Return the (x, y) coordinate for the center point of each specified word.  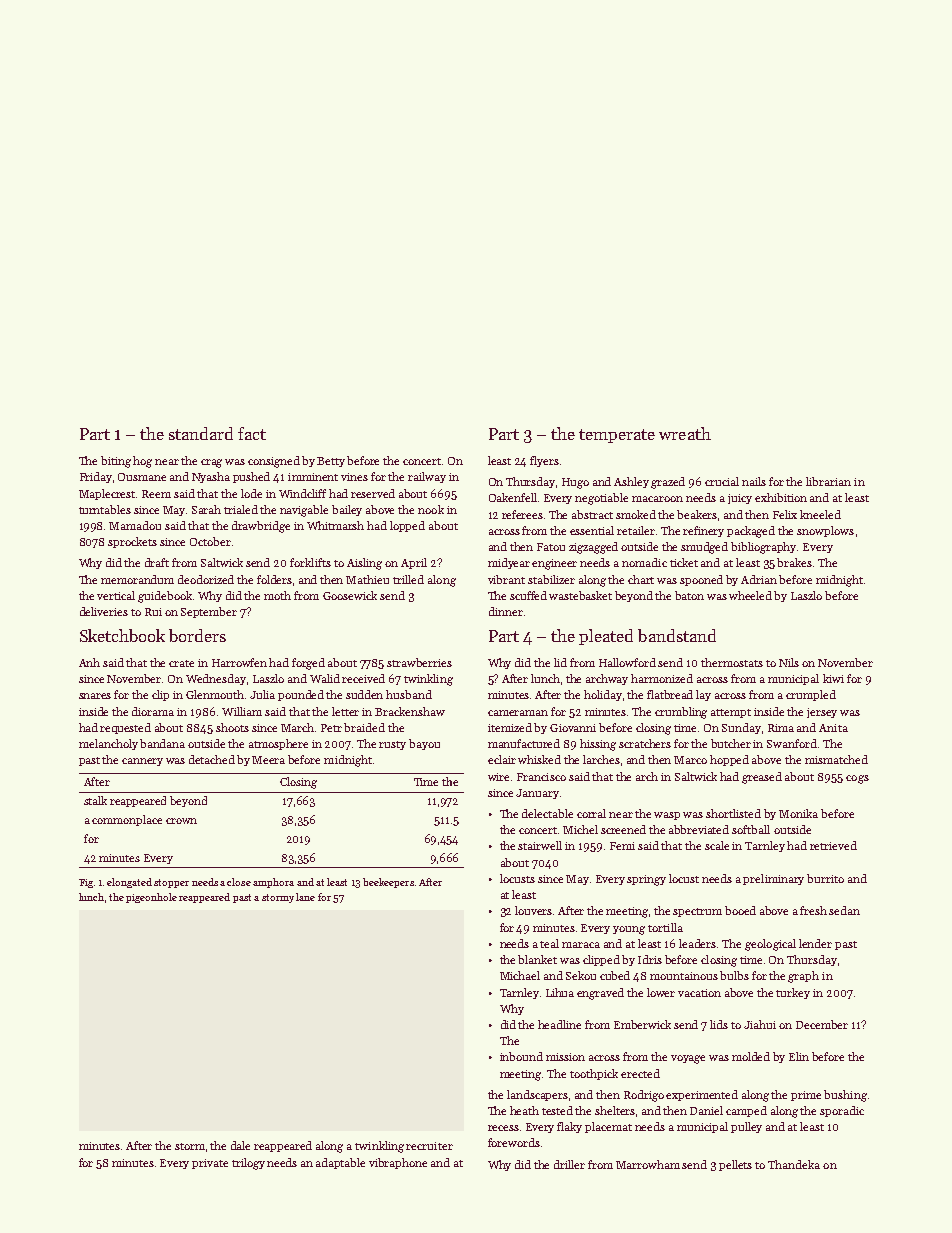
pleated (606, 637)
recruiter (429, 1146)
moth (277, 595)
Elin (799, 1056)
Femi (622, 846)
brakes (794, 562)
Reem (156, 494)
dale (240, 1145)
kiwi (833, 678)
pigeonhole (151, 898)
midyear (509, 563)
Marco (690, 760)
